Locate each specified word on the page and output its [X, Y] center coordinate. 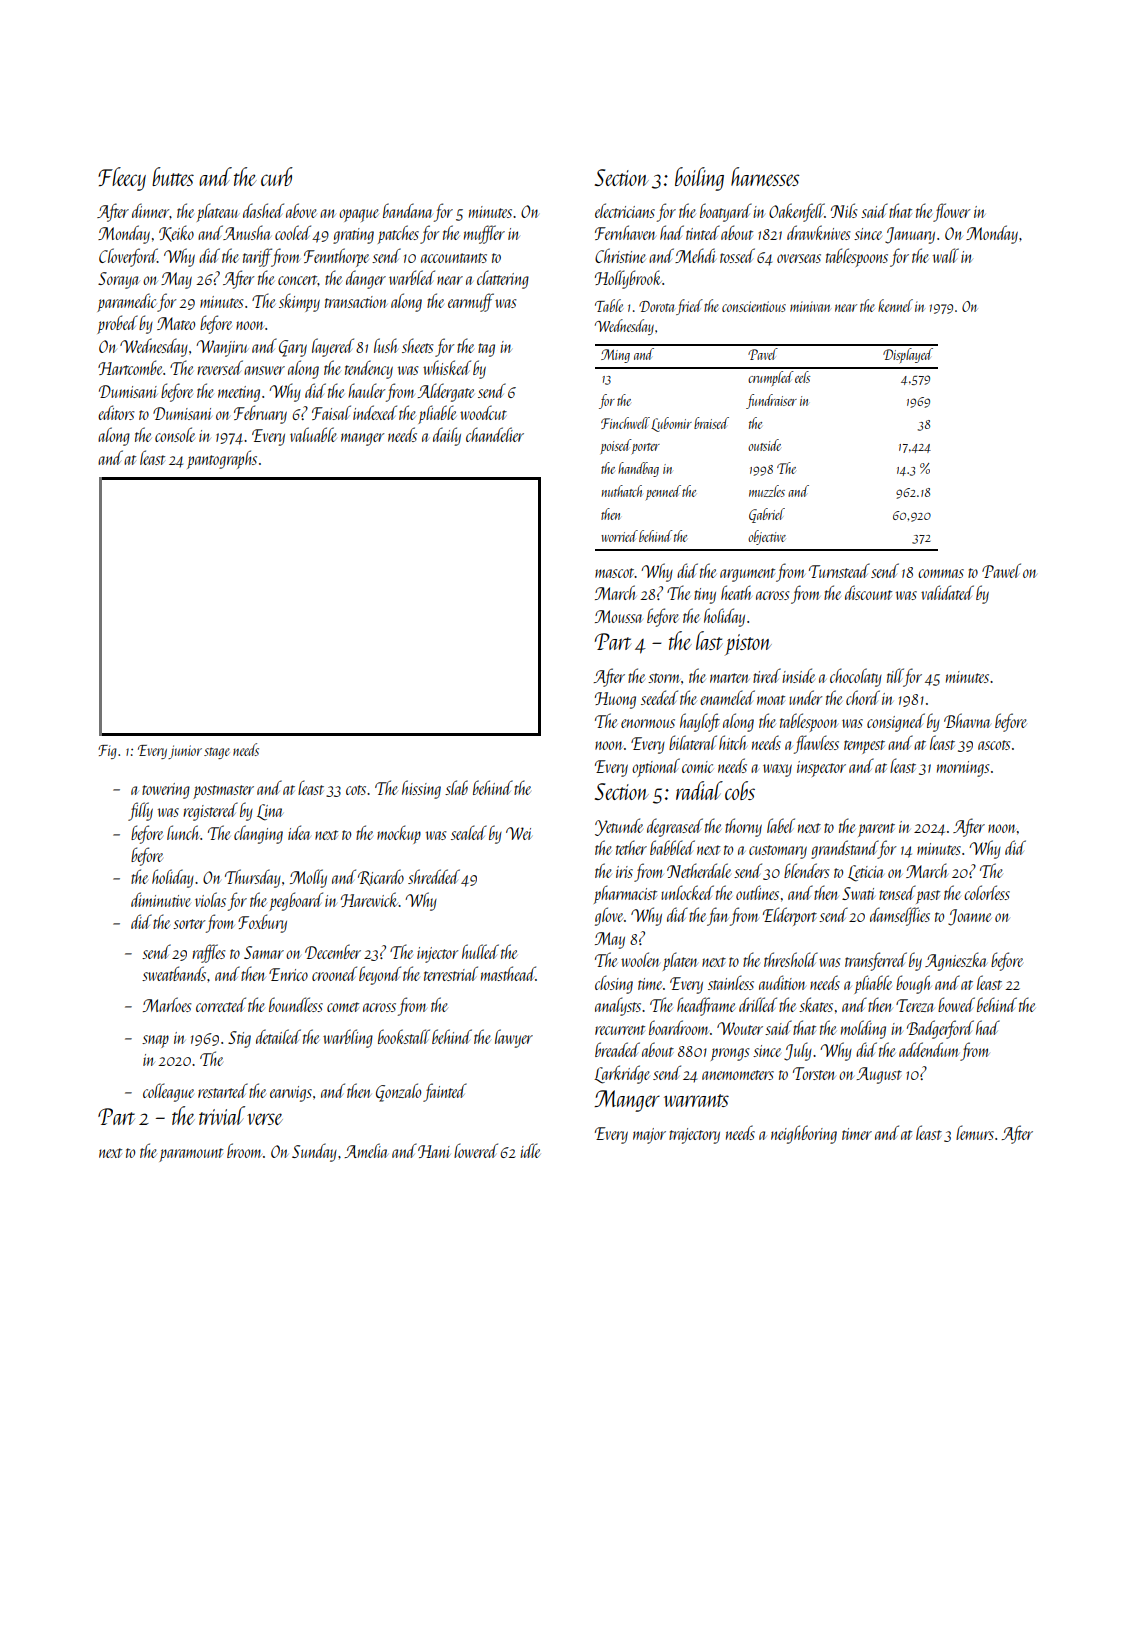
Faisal [331, 412]
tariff [257, 257]
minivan [810, 306]
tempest [864, 747]
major [649, 1136]
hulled [480, 951]
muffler [484, 234]
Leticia [866, 873]
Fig [107, 752]
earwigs [291, 1094]
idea [299, 832]
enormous [648, 723]
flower [951, 212]
